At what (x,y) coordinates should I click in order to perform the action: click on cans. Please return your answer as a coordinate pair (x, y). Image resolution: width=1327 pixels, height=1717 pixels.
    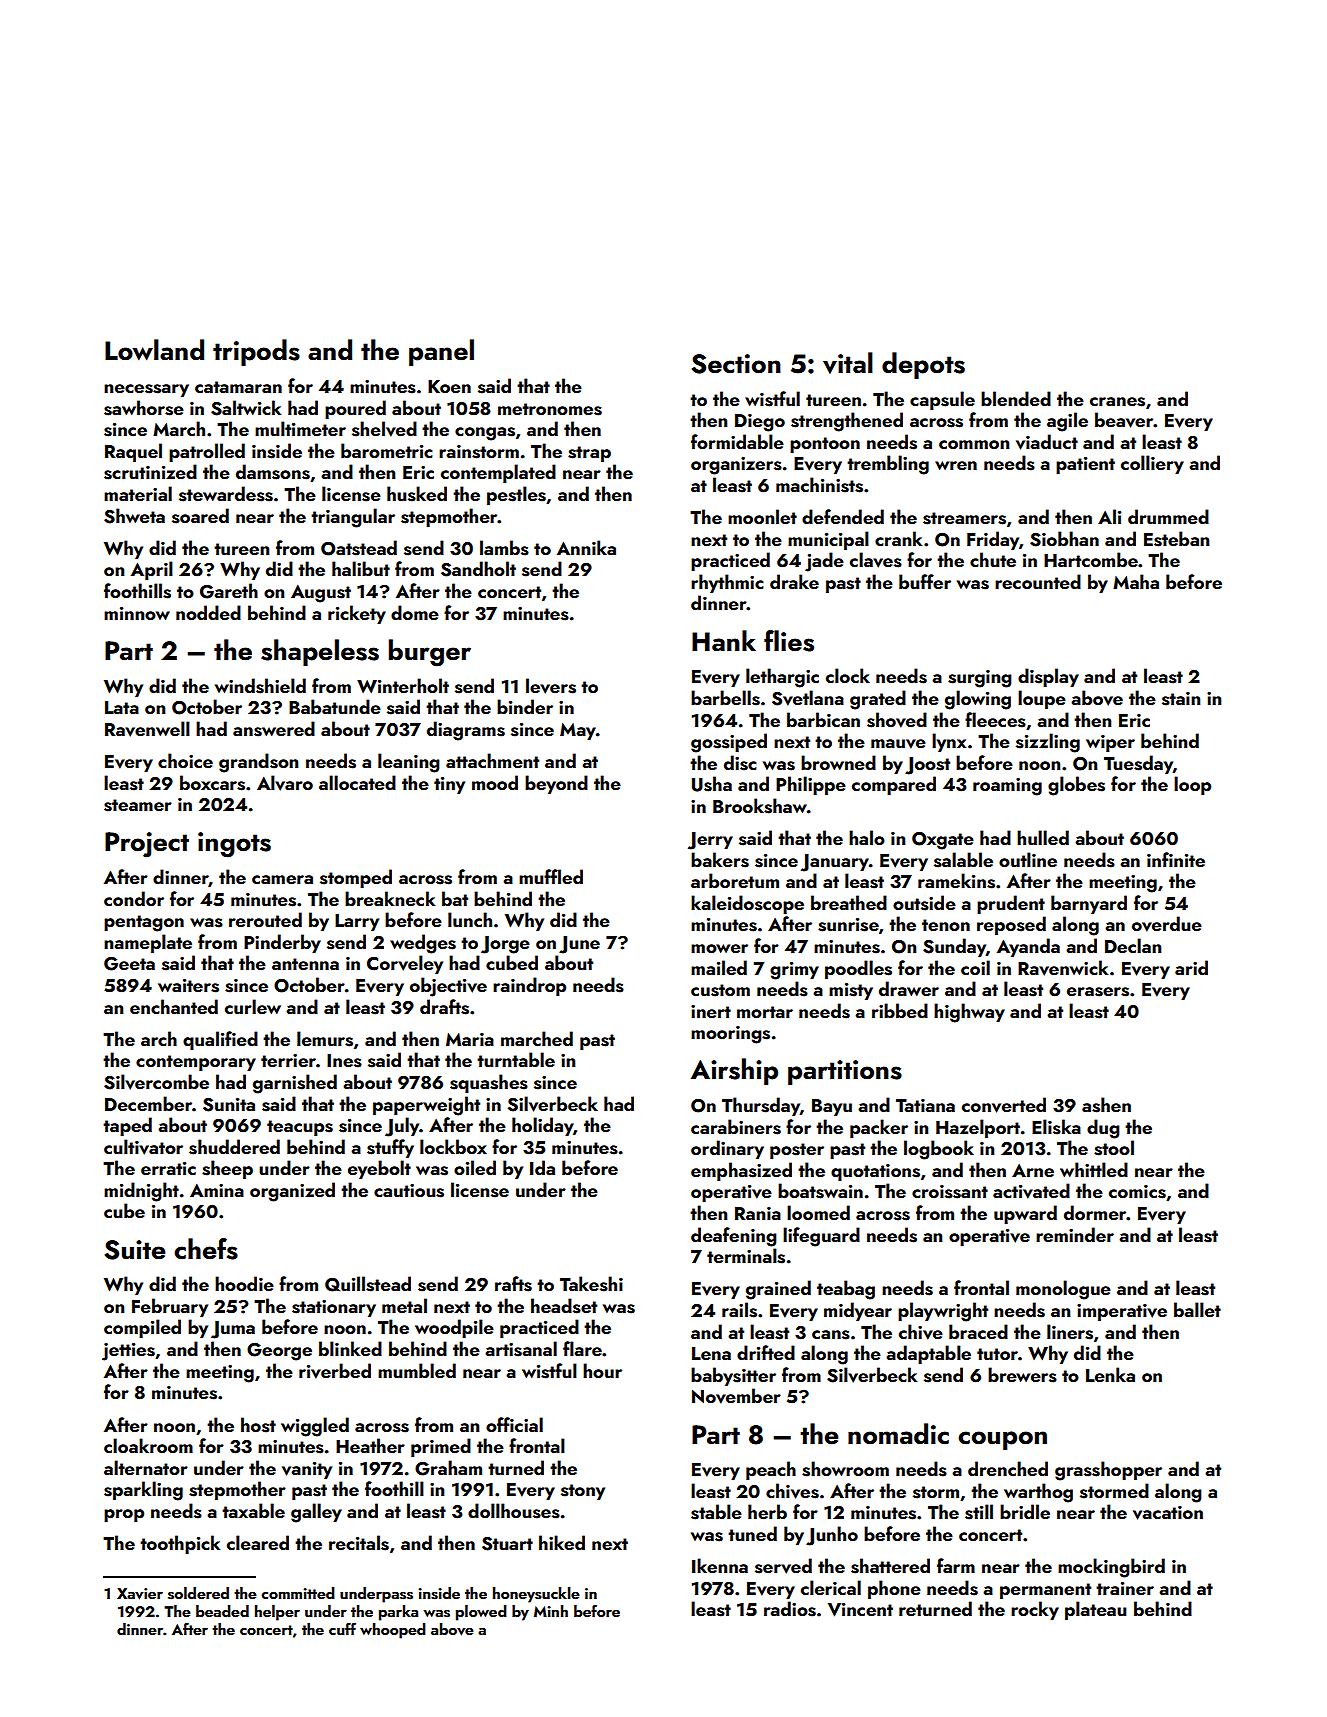
    Looking at the image, I should click on (831, 1335).
